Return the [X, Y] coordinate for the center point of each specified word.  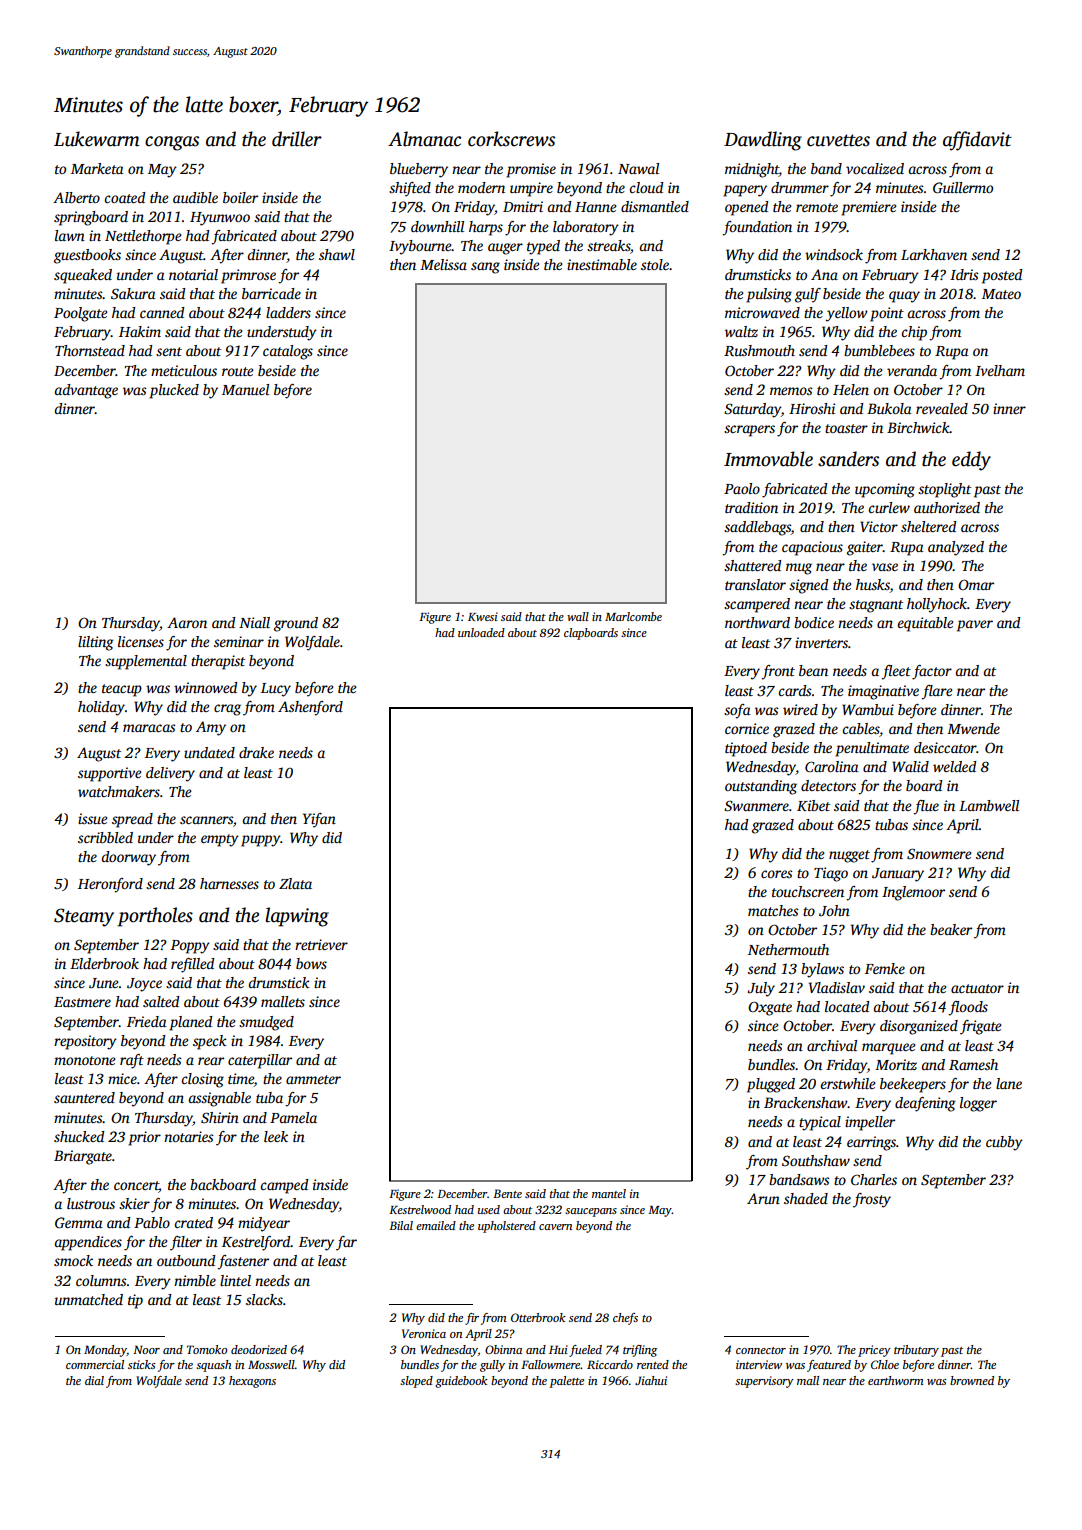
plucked [174, 391]
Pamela [293, 1117]
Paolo [742, 488]
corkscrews [511, 139]
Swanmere [756, 806]
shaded [806, 1198]
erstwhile [847, 1083]
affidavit [977, 141]
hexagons [252, 1382]
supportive [109, 774]
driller [297, 139]
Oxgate [770, 1008]
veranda [912, 370]
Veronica [424, 1333]
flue [926, 807]
